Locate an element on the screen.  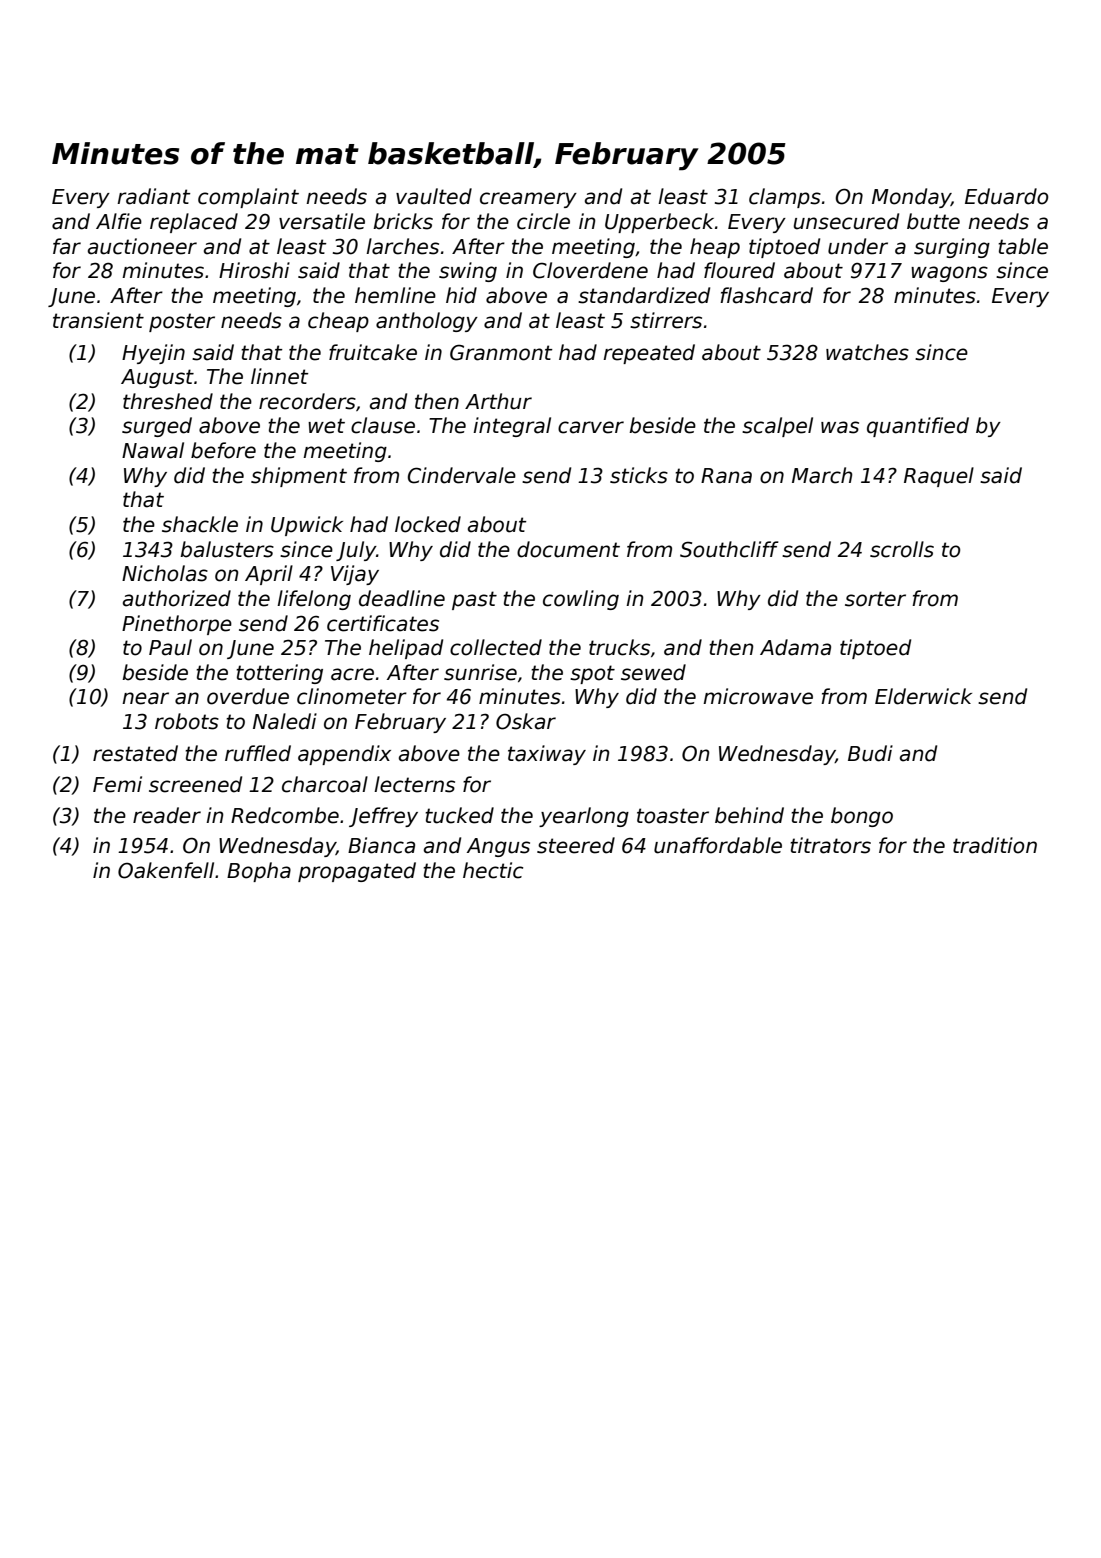
table is located at coordinates (1023, 246).
